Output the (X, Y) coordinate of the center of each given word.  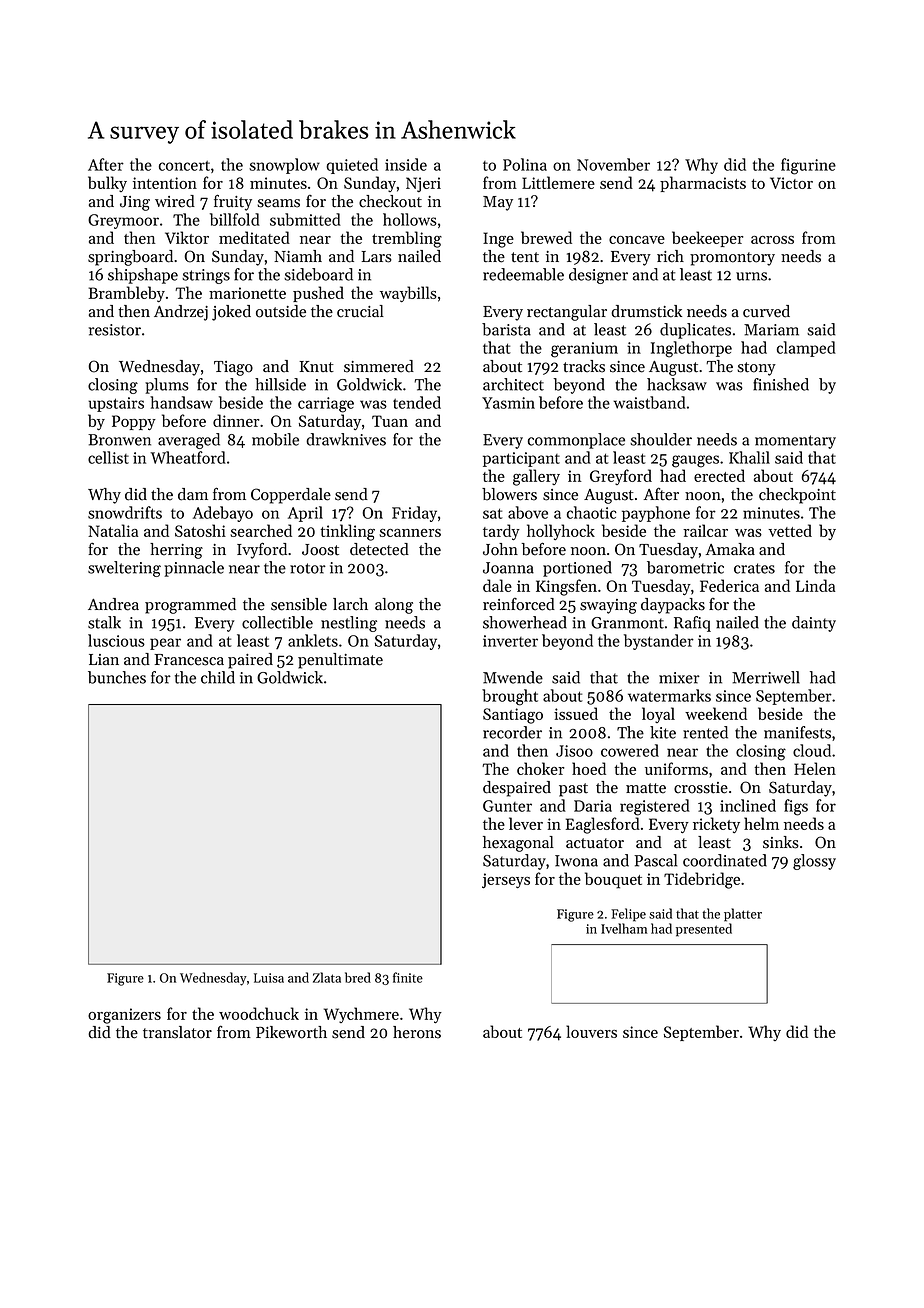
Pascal (655, 860)
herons (417, 1032)
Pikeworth (291, 1032)
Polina (525, 164)
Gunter (507, 806)
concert (184, 166)
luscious (116, 640)
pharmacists (703, 184)
